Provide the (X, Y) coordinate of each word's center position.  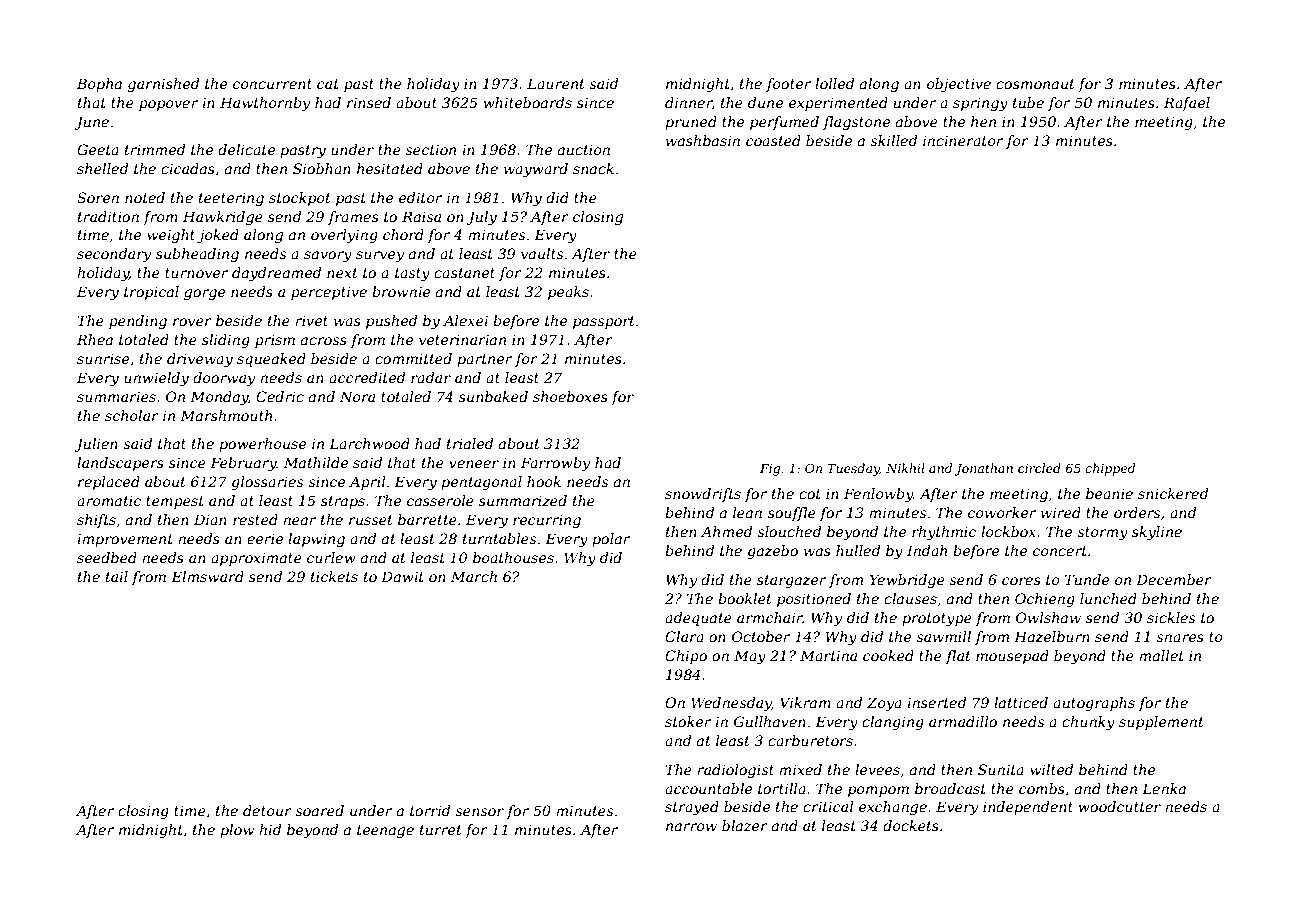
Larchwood (369, 443)
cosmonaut (1035, 84)
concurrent (272, 84)
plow (237, 831)
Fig (770, 470)
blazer (745, 826)
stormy (1102, 533)
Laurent (556, 83)
